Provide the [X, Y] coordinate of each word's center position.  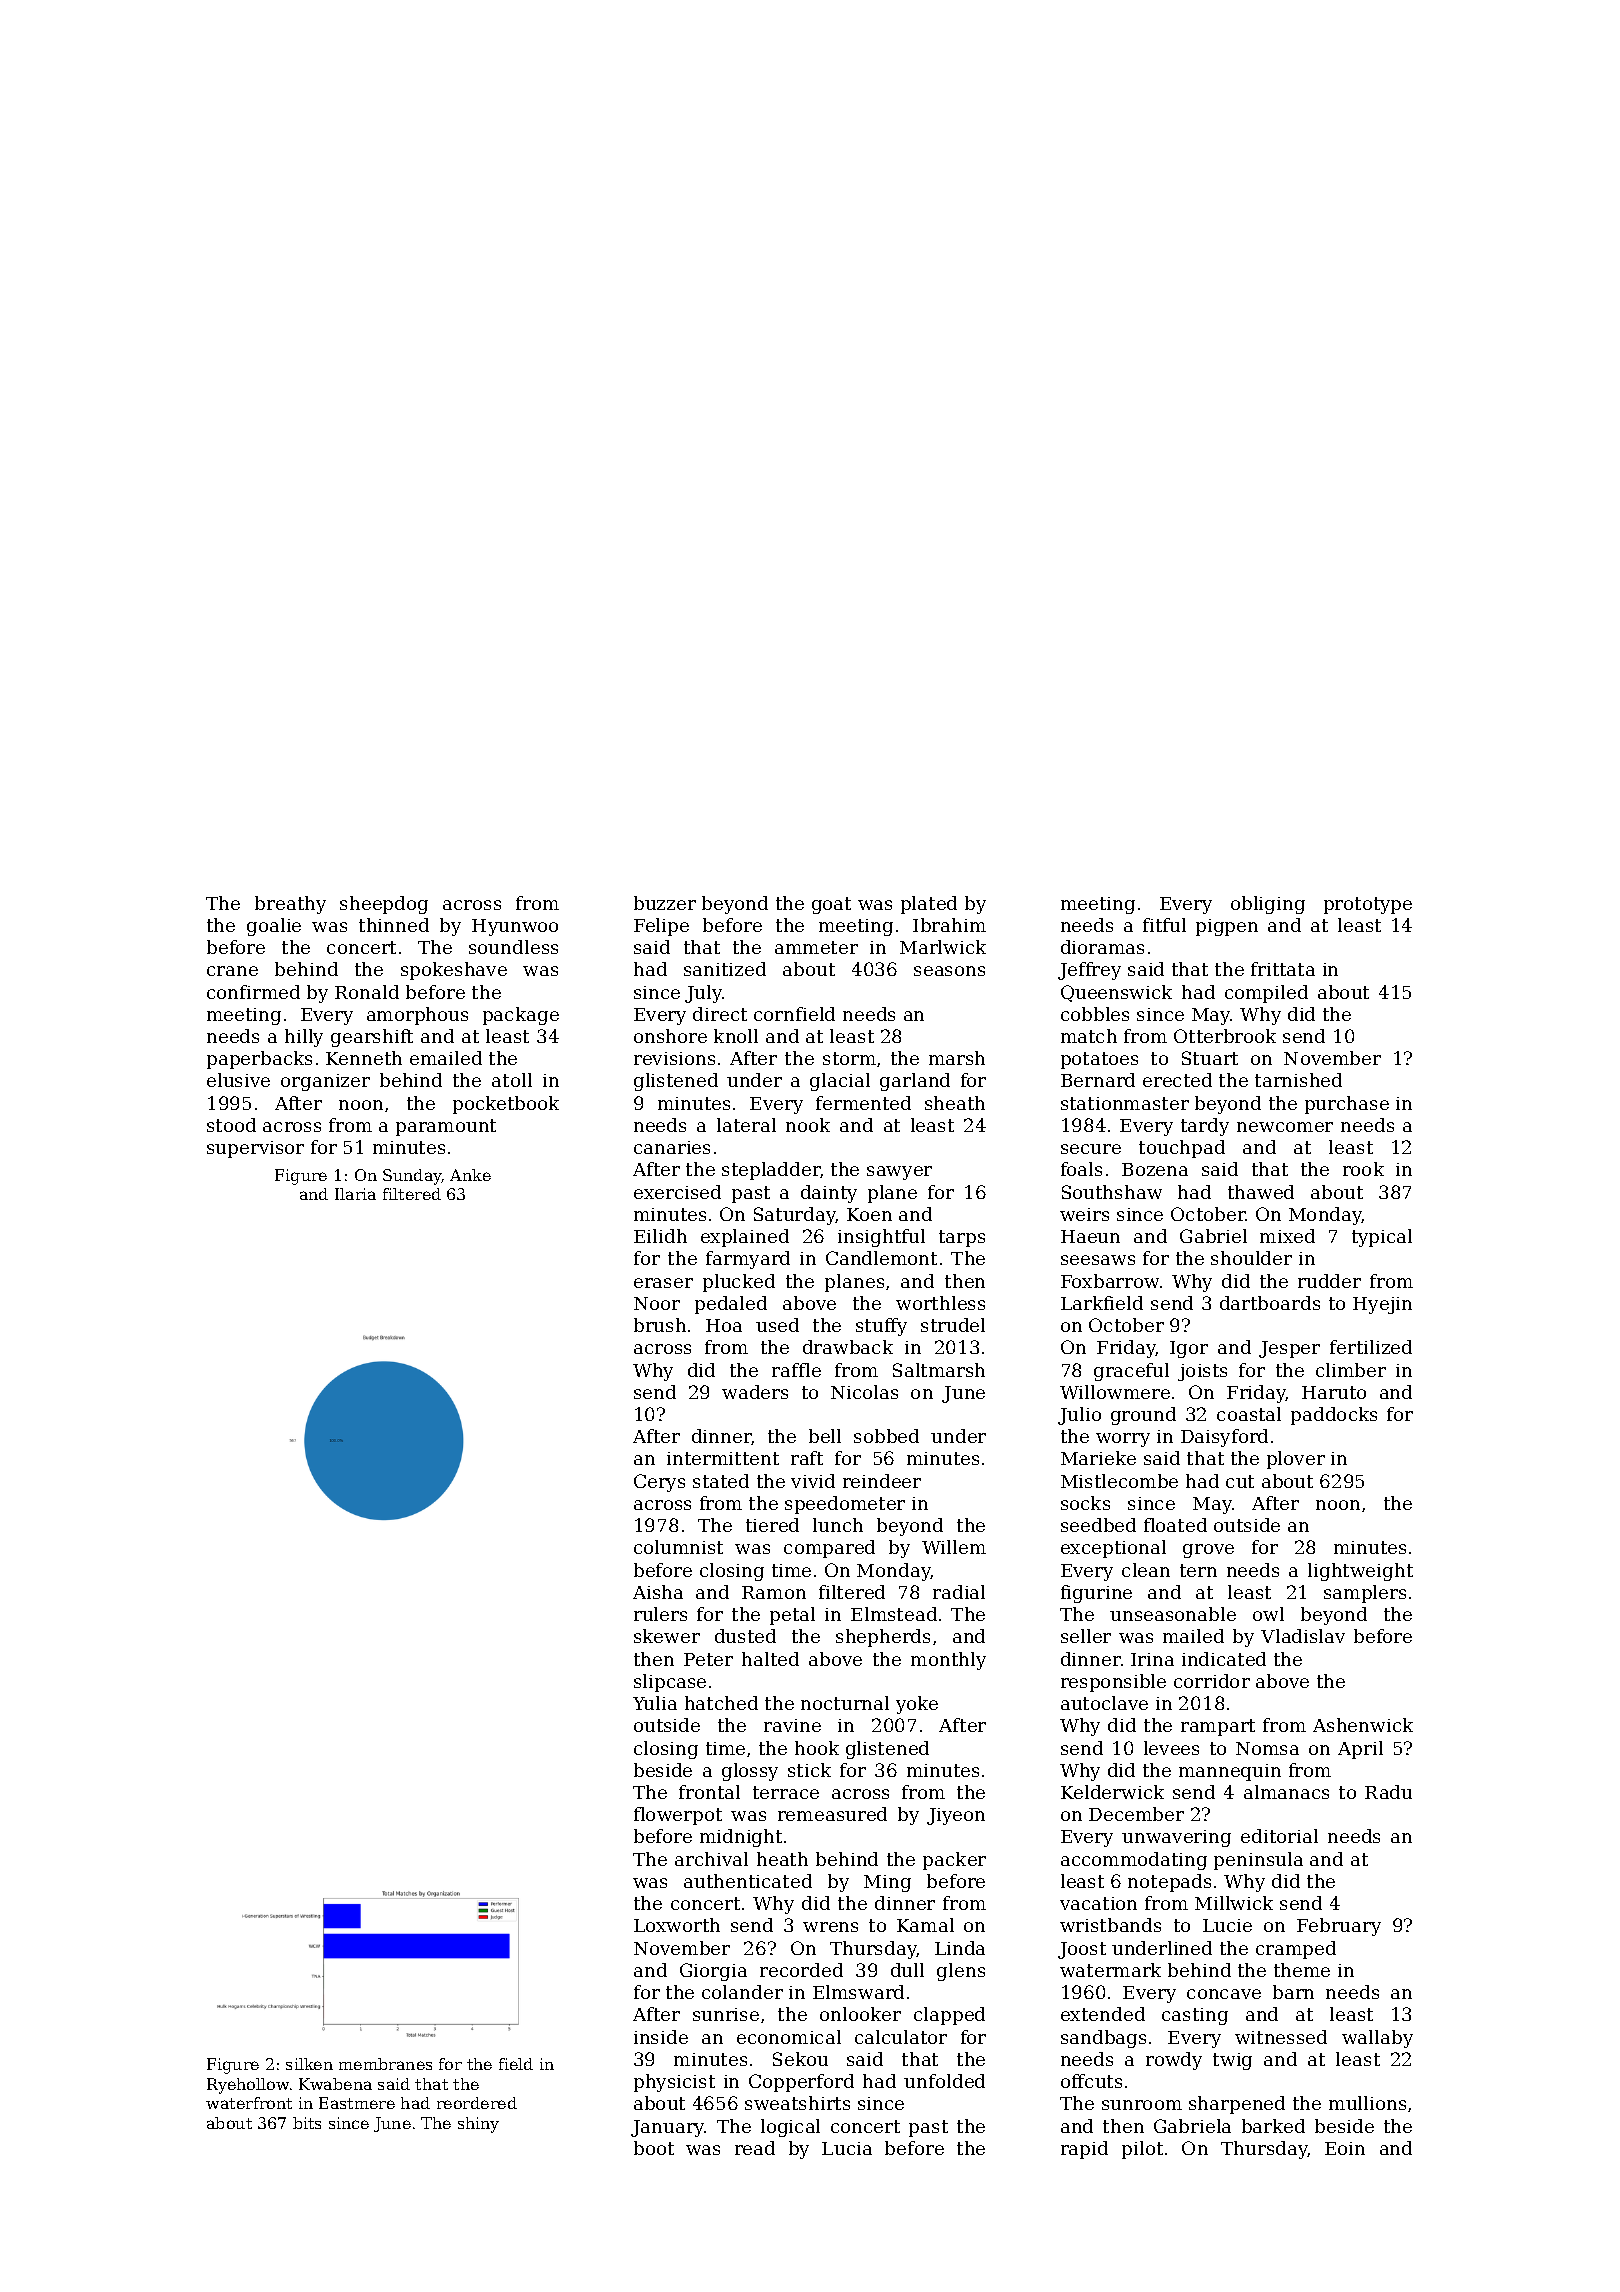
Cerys [659, 1483]
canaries [672, 1147]
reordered [477, 2103]
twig [1232, 2061]
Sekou [800, 2059]
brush [660, 1325]
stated [721, 1481]
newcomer [1285, 1127]
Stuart [1210, 1058]
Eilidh [660, 1236]
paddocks [1334, 1416]
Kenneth [364, 1058]
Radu [1388, 1792]
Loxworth [677, 1925]
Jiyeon [956, 1816]
